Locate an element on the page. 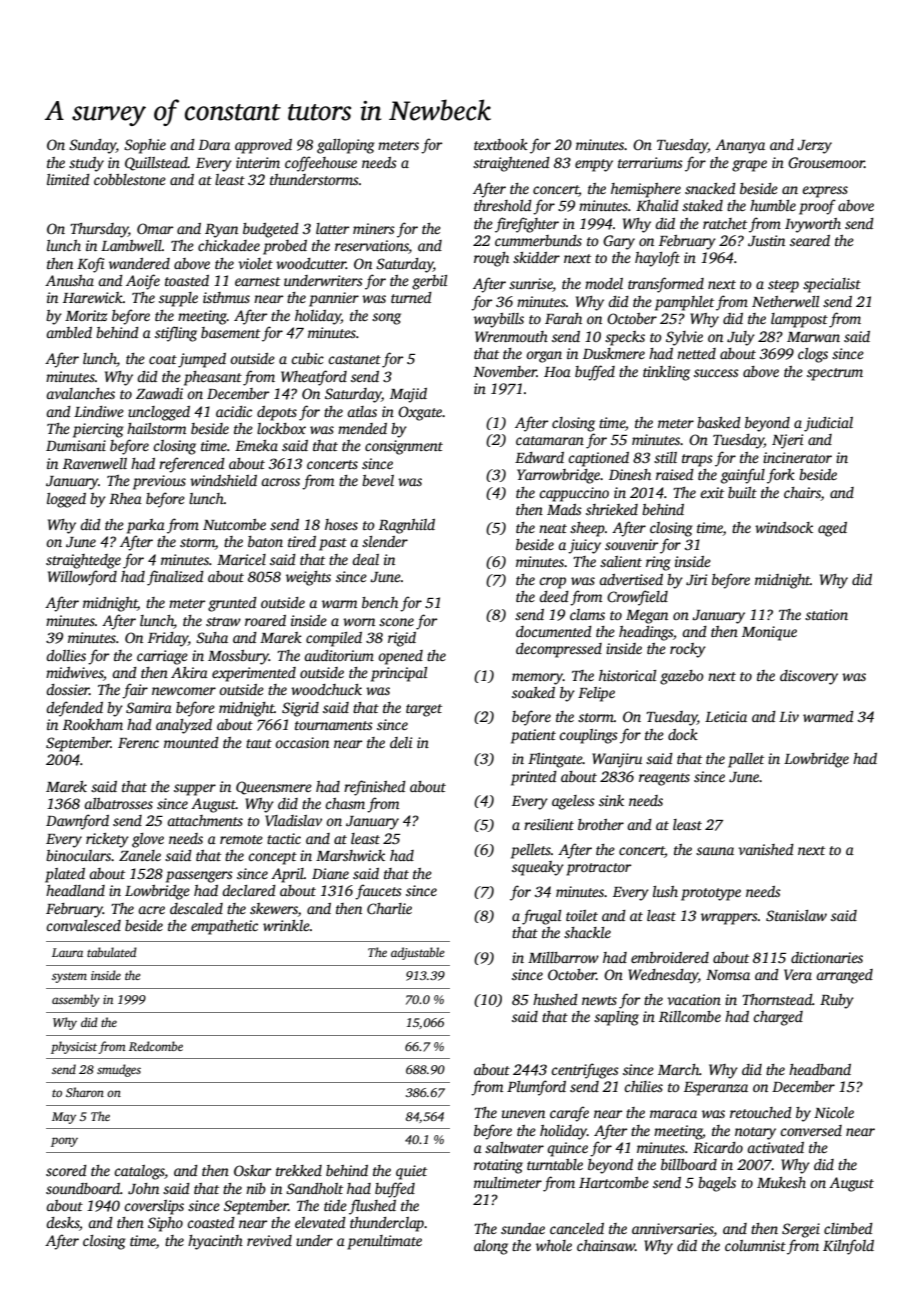 The width and height of the image is (924, 1308). Zawadi is located at coordinates (159, 393).
